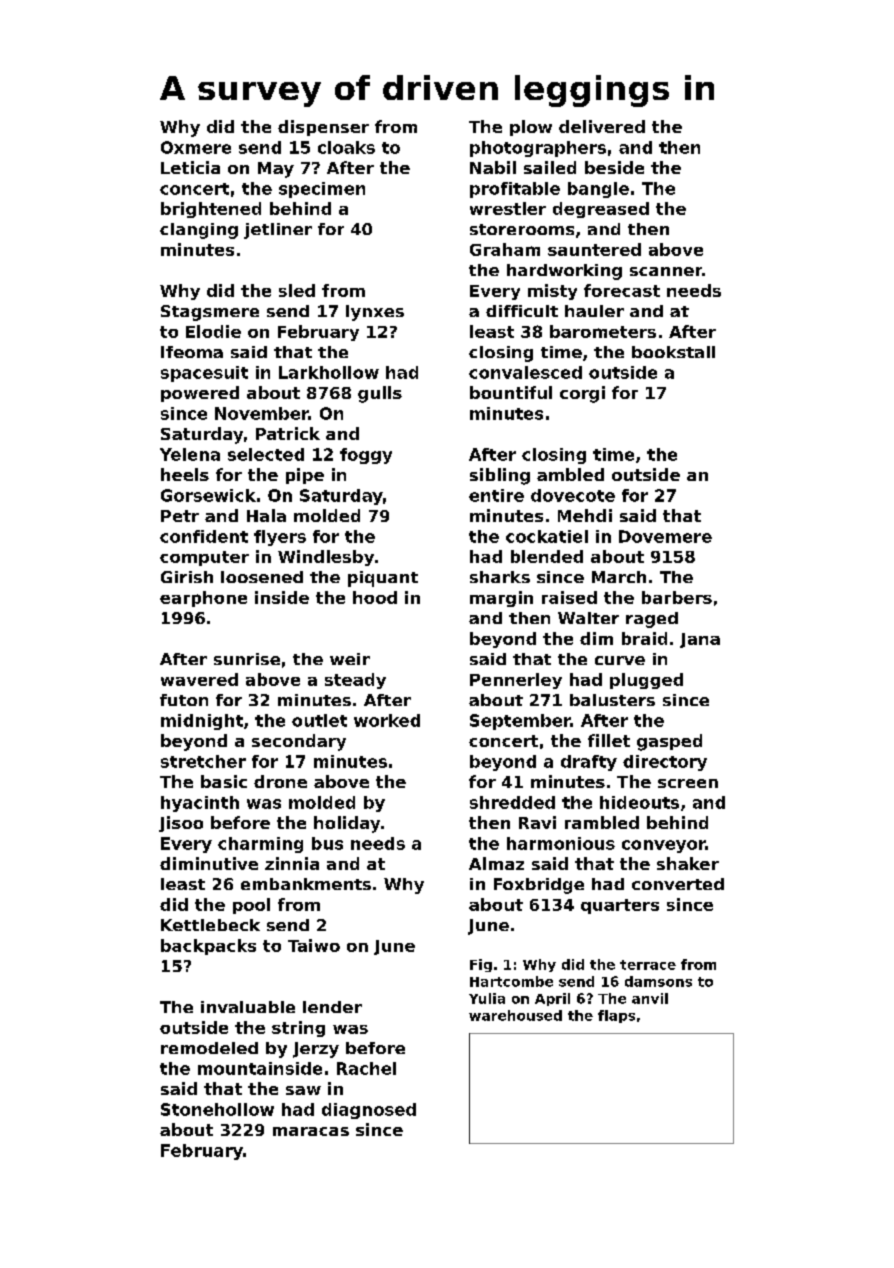 This image has height=1268, width=894. What do you see at coordinates (180, 516) in the image?
I see `Petr` at bounding box center [180, 516].
